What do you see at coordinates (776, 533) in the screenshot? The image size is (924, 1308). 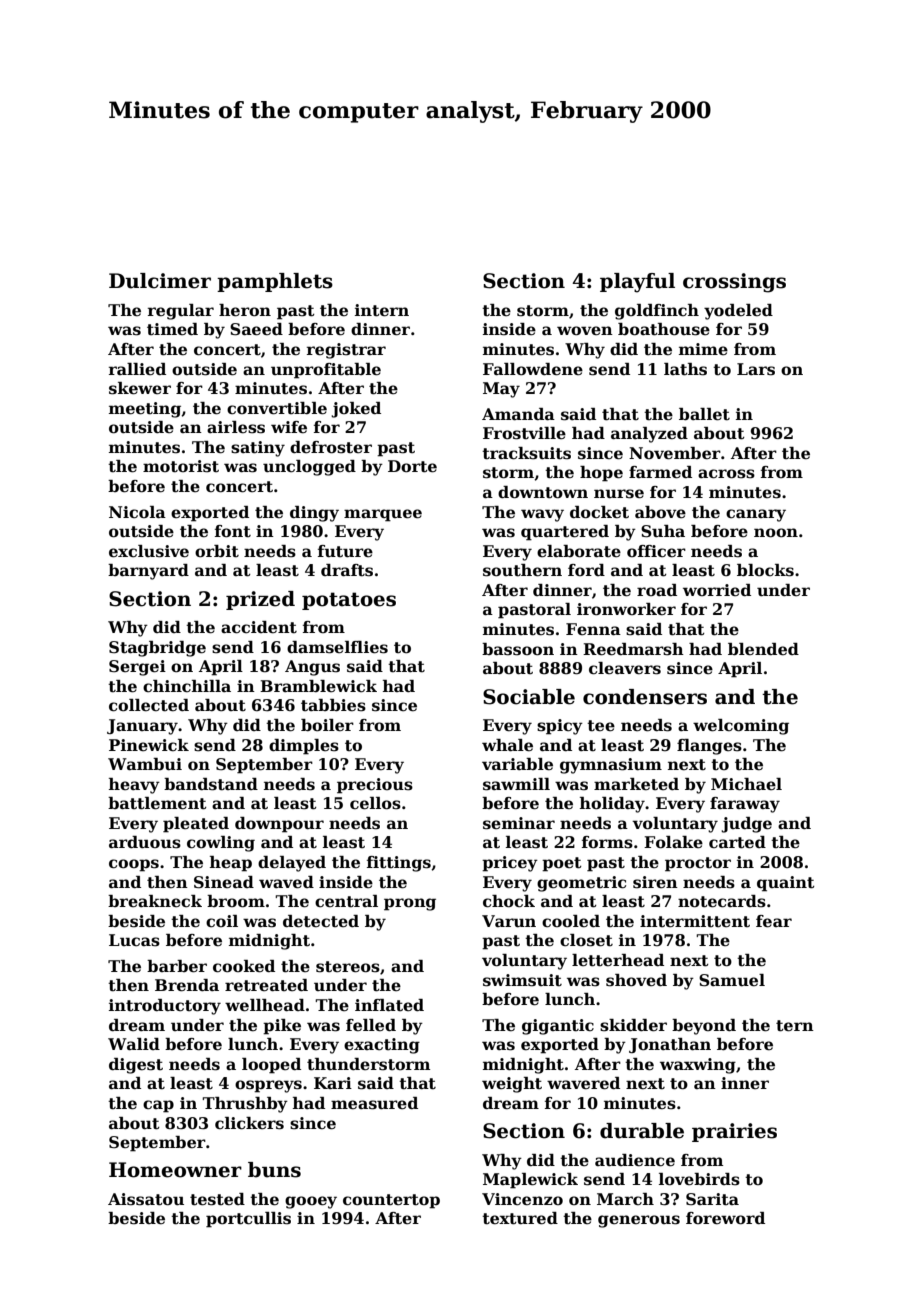 I see `noon` at bounding box center [776, 533].
